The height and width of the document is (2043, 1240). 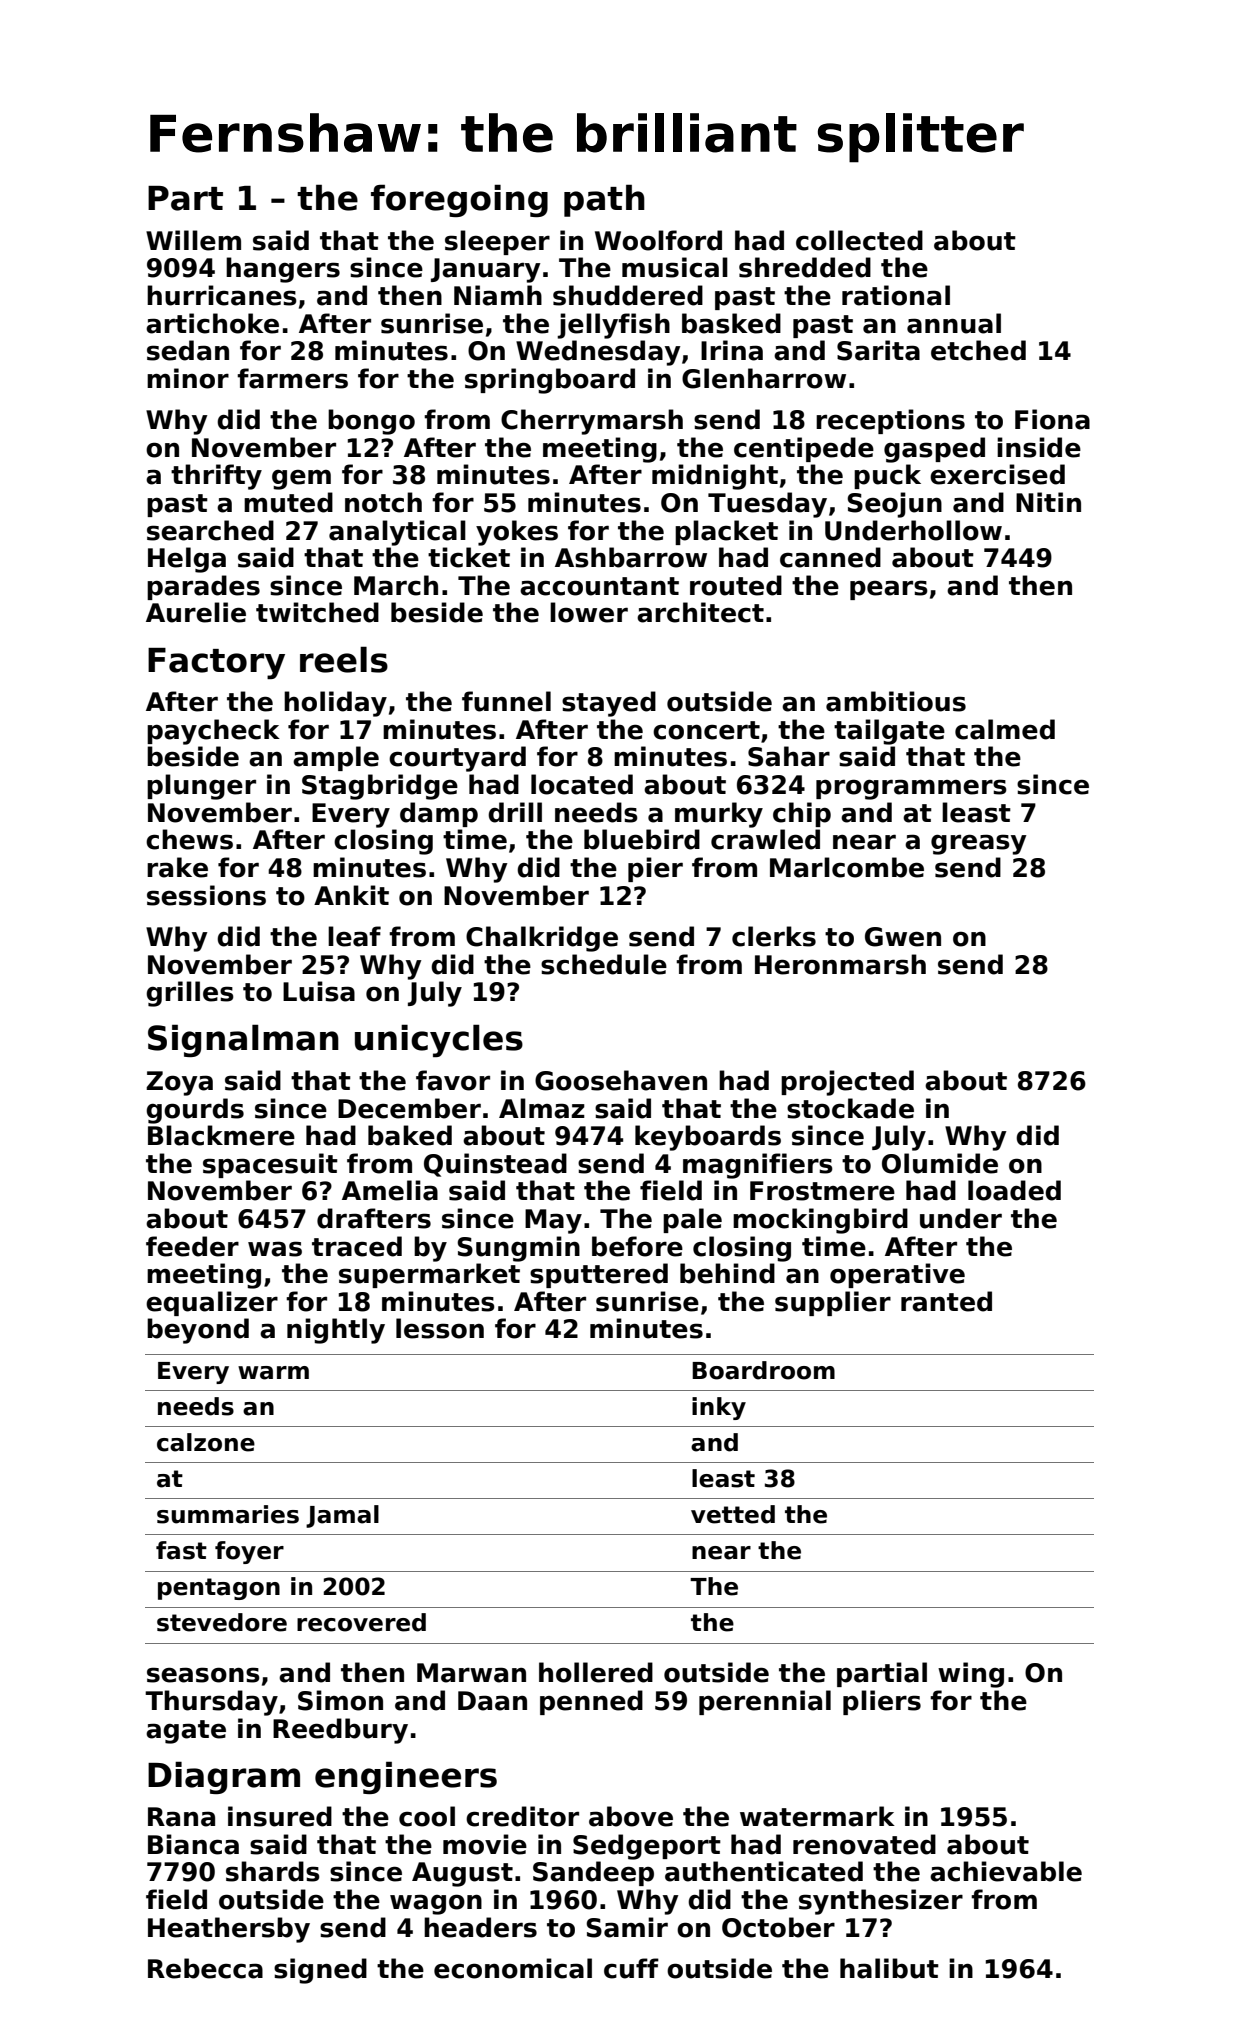 I want to click on gourds, so click(x=195, y=1111).
